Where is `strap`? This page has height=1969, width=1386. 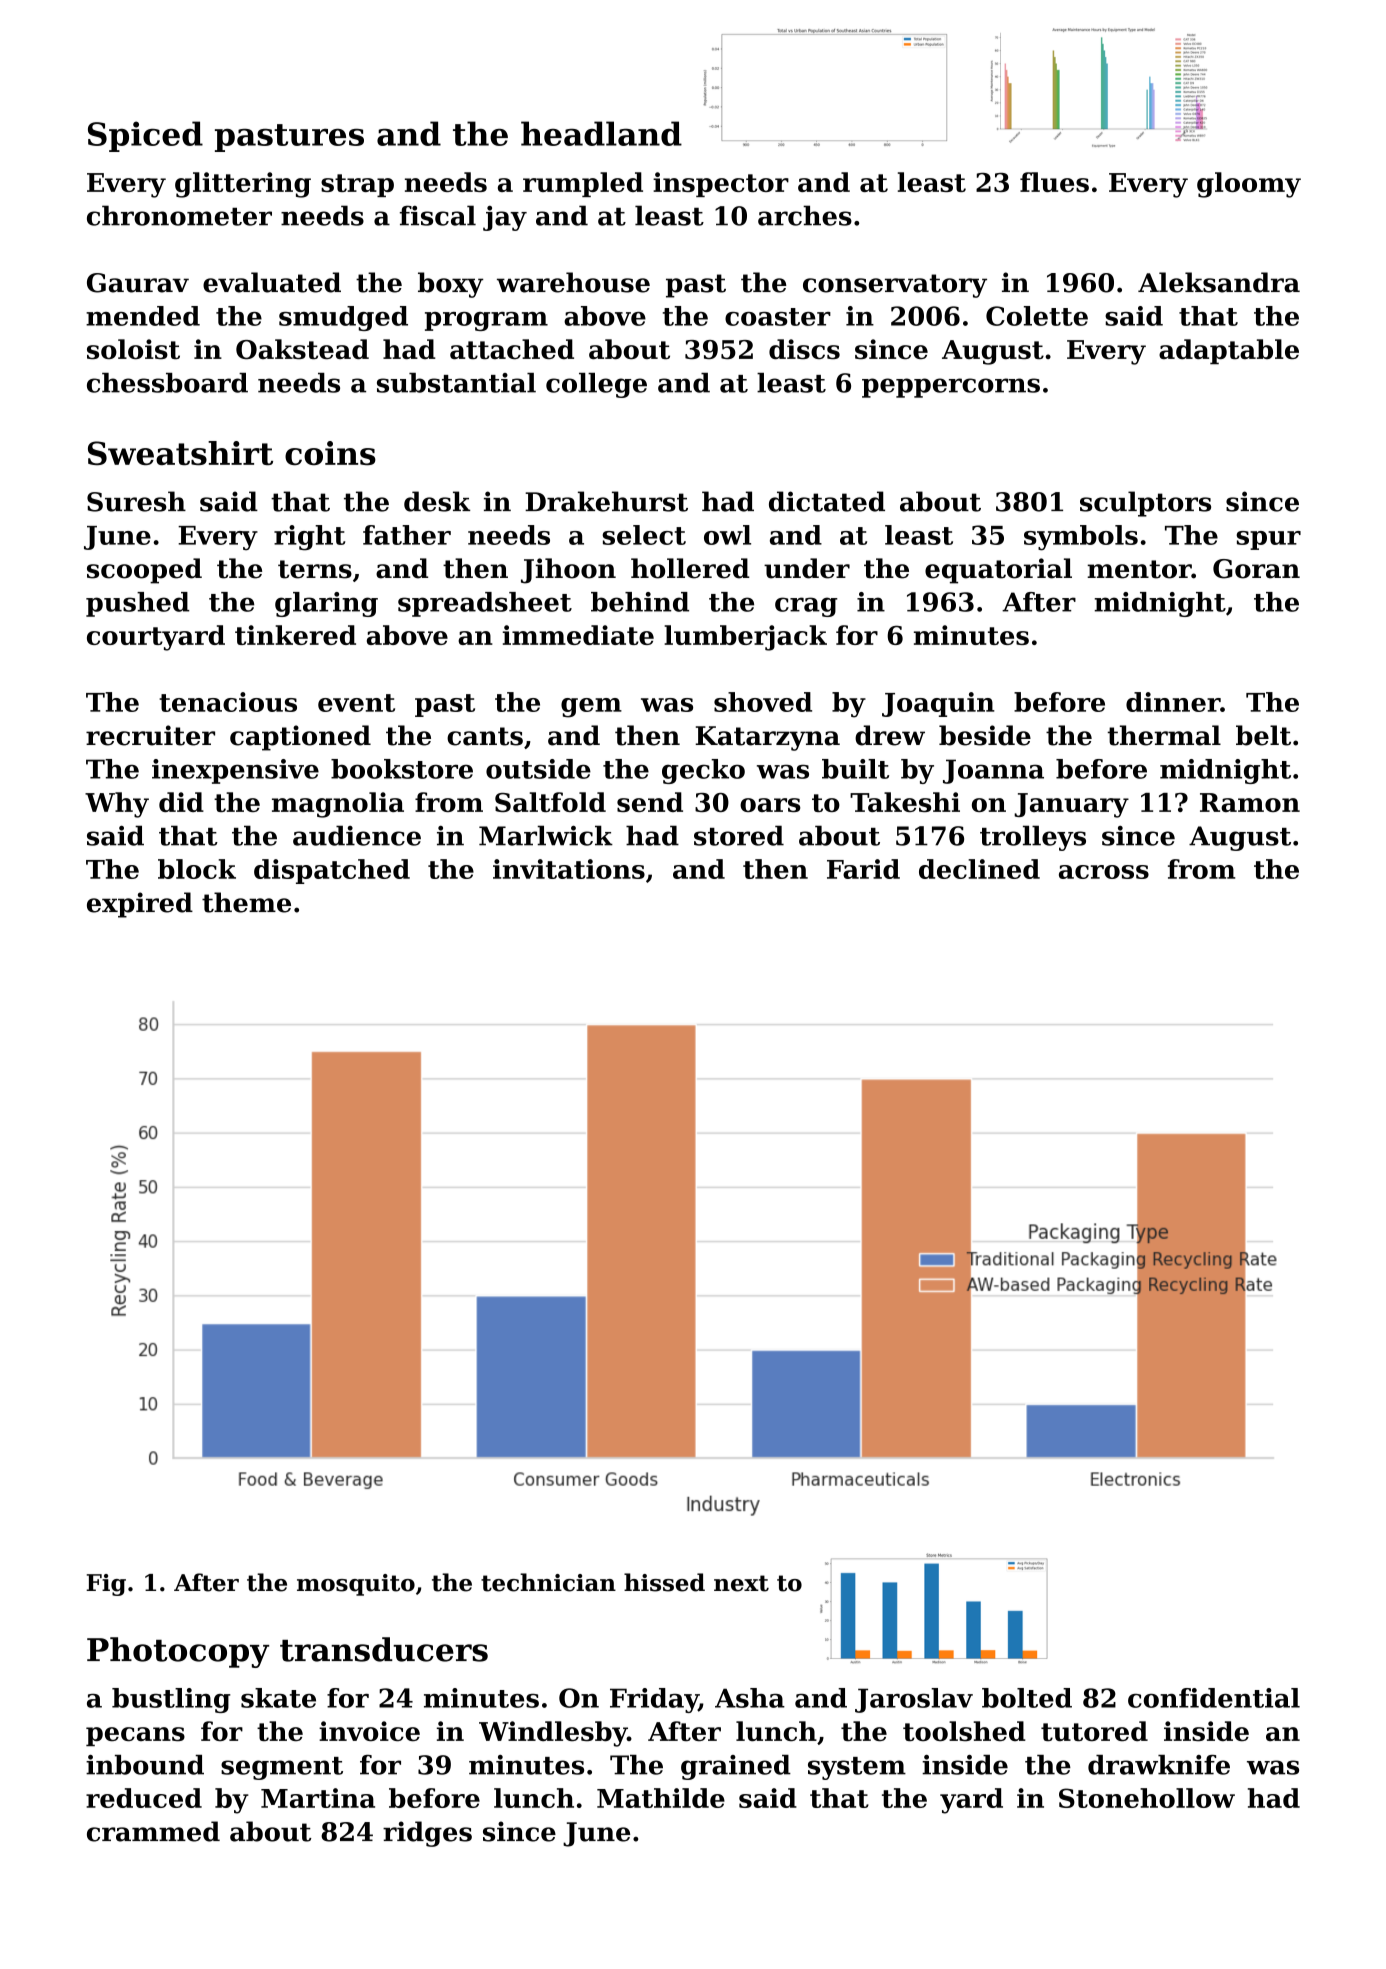 strap is located at coordinates (357, 185).
